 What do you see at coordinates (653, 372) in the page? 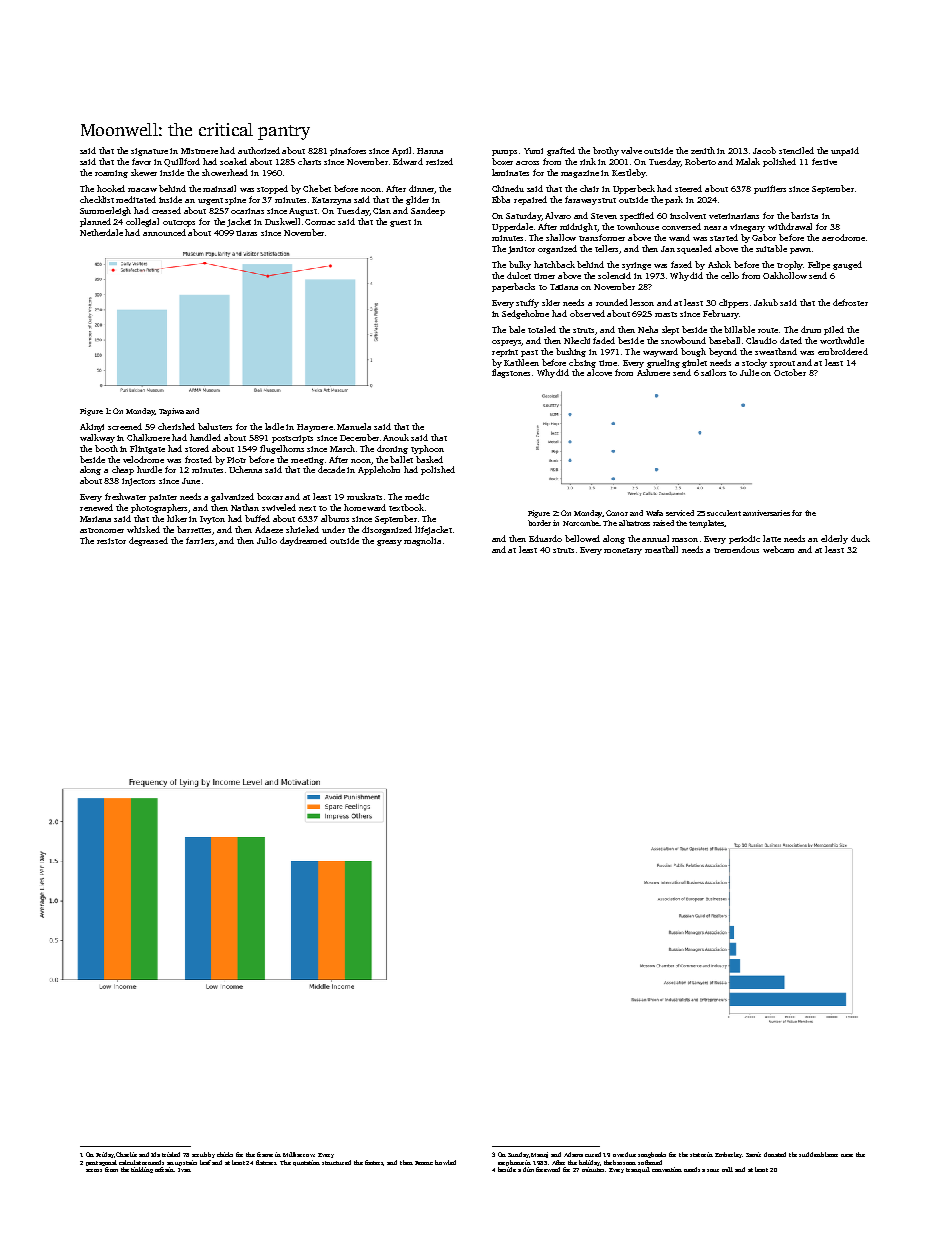
I see `Ashmere` at bounding box center [653, 372].
